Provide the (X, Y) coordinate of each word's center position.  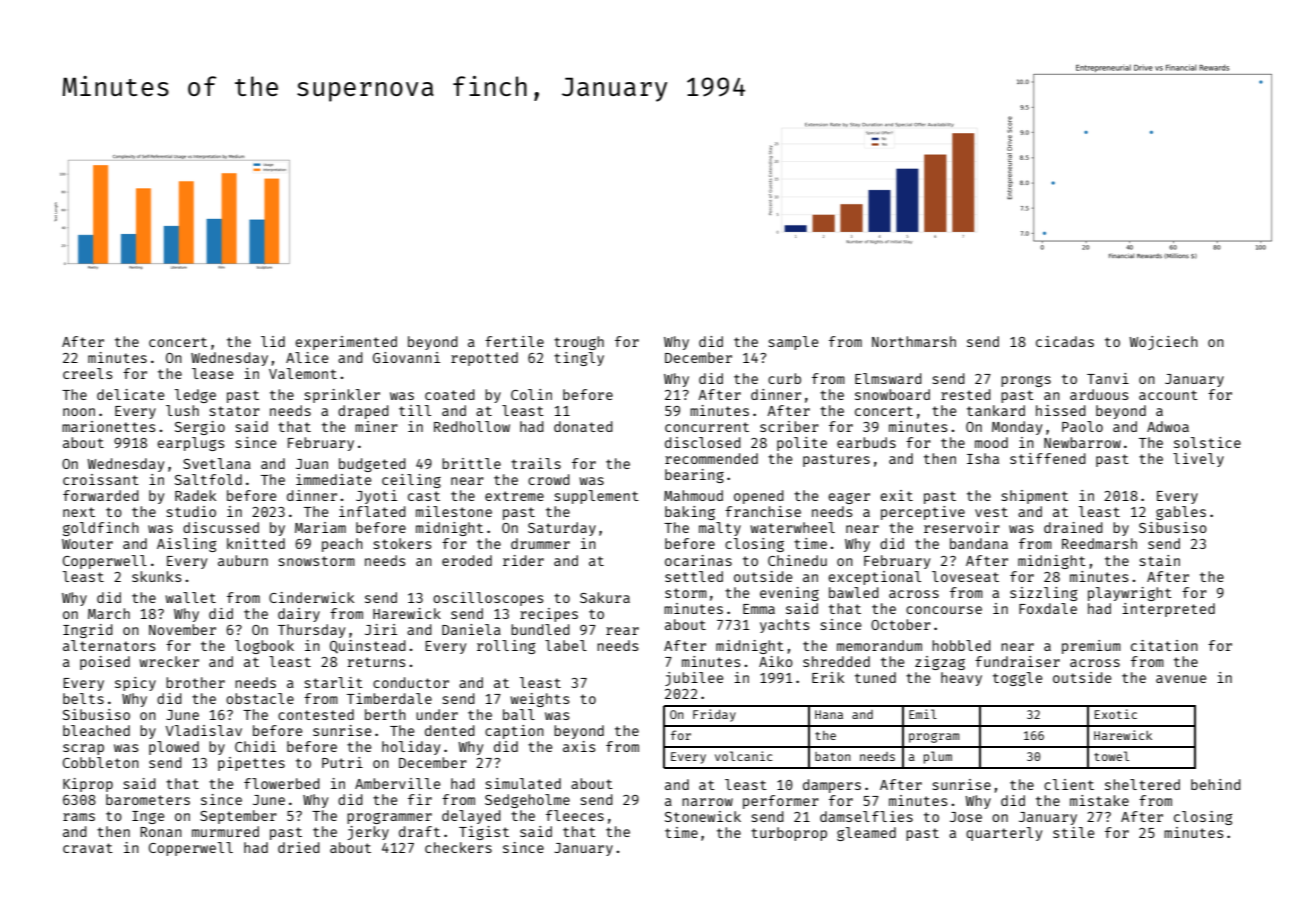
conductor (411, 682)
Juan (312, 464)
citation (1164, 645)
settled (694, 576)
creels (88, 373)
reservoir (962, 527)
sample (793, 343)
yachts (785, 626)
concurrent (707, 427)
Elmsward (888, 378)
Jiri (381, 629)
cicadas (1065, 341)
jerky (368, 833)
